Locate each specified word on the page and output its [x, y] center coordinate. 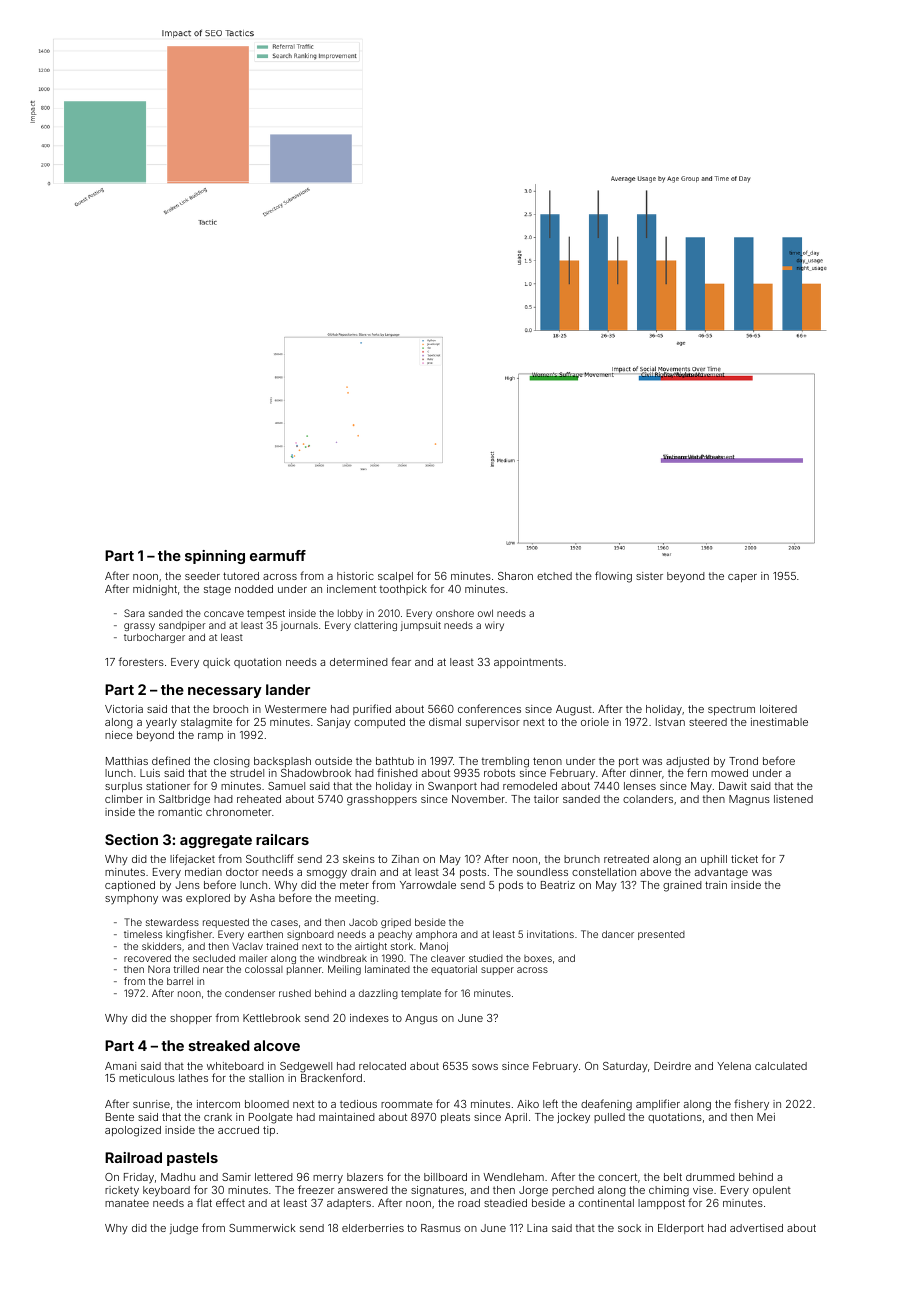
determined [359, 662]
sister [649, 576]
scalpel [395, 577]
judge [184, 1229]
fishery [751, 1104]
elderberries [373, 1228]
